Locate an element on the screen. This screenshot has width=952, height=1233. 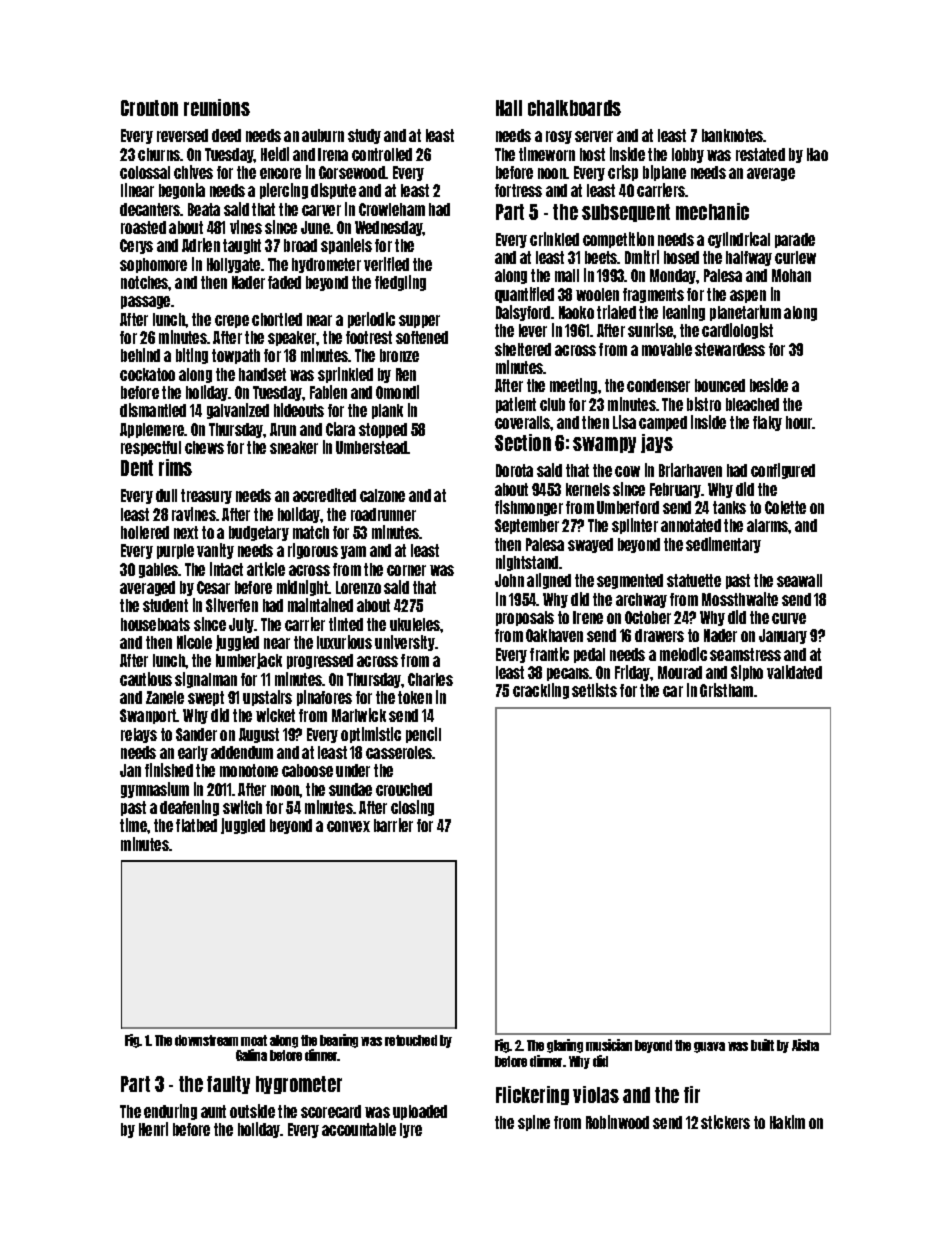
stopped is located at coordinates (383, 430).
